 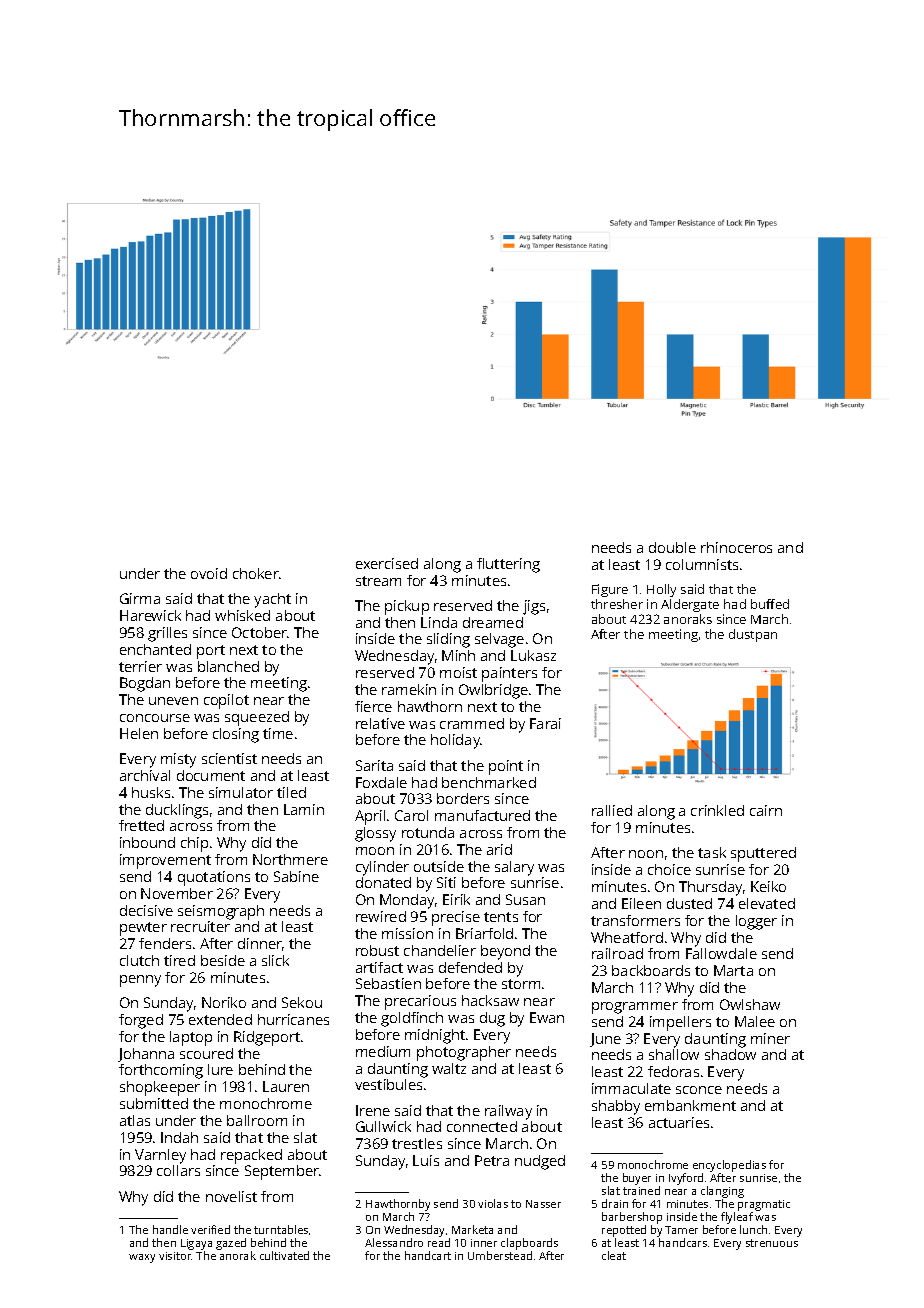 What do you see at coordinates (151, 792) in the screenshot?
I see `husks` at bounding box center [151, 792].
